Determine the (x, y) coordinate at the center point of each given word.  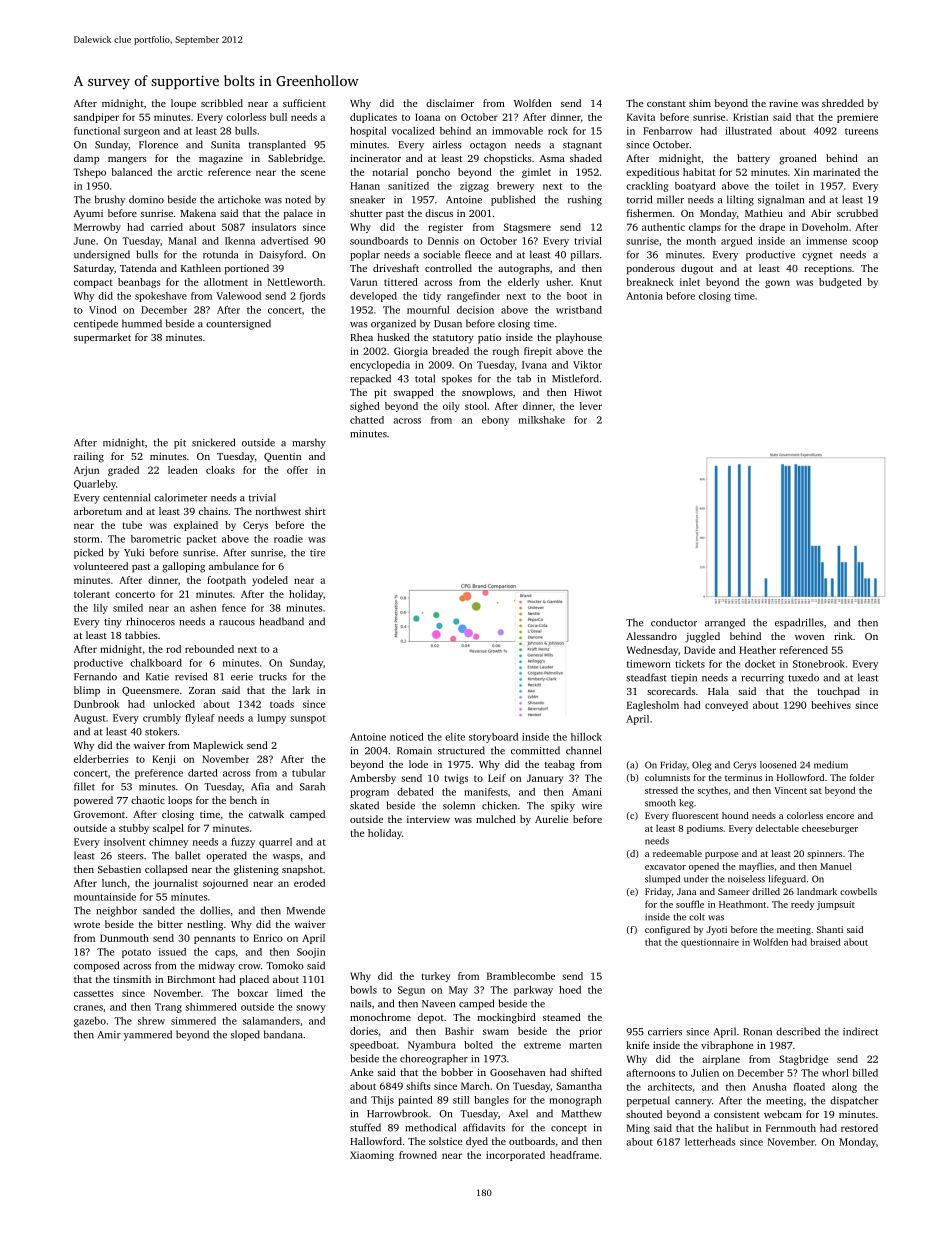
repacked (370, 379)
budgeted (840, 283)
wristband (579, 310)
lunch (114, 883)
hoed (570, 990)
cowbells (858, 891)
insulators (274, 227)
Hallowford (376, 1141)
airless (447, 144)
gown (777, 284)
